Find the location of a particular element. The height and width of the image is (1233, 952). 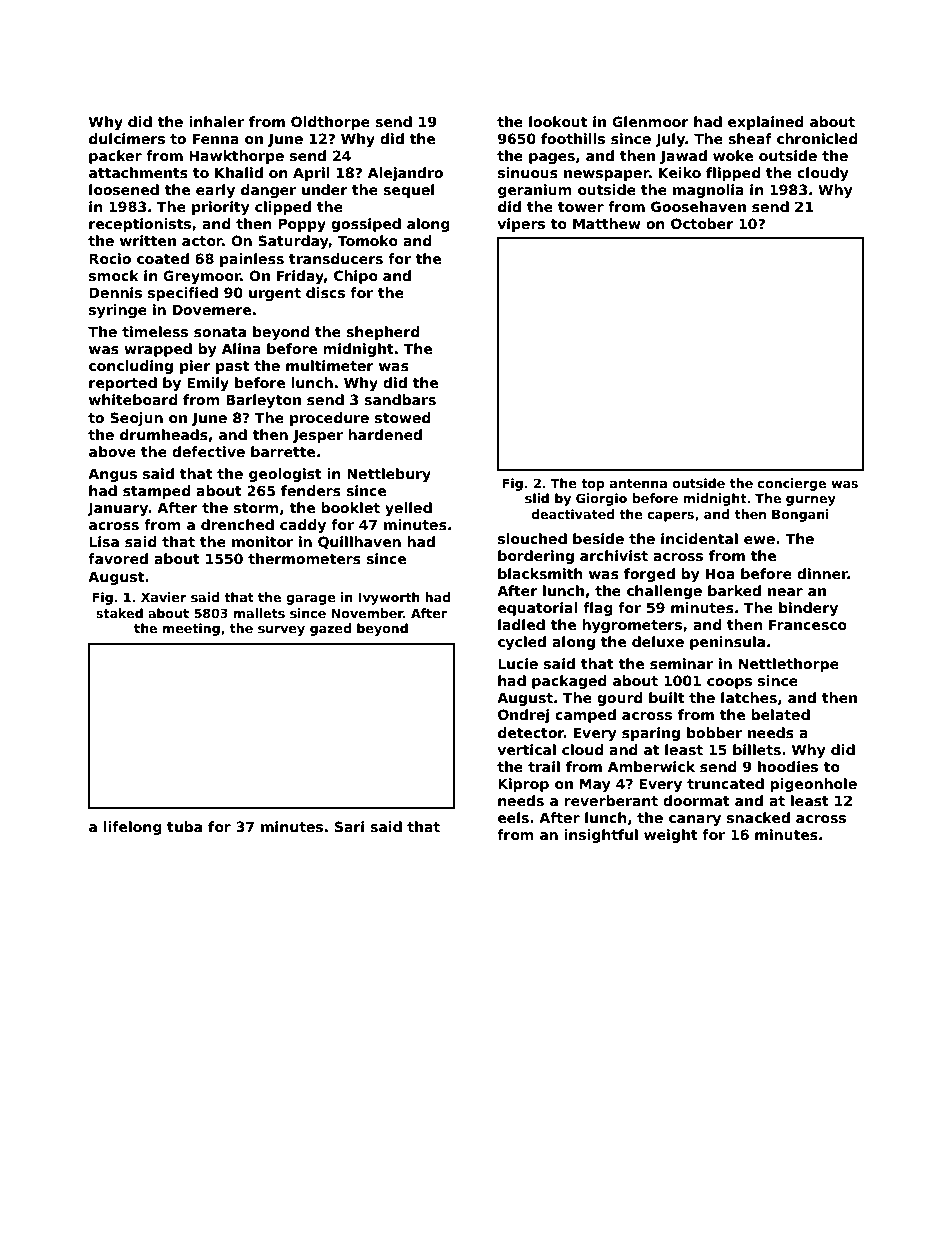

slid is located at coordinates (537, 498).
